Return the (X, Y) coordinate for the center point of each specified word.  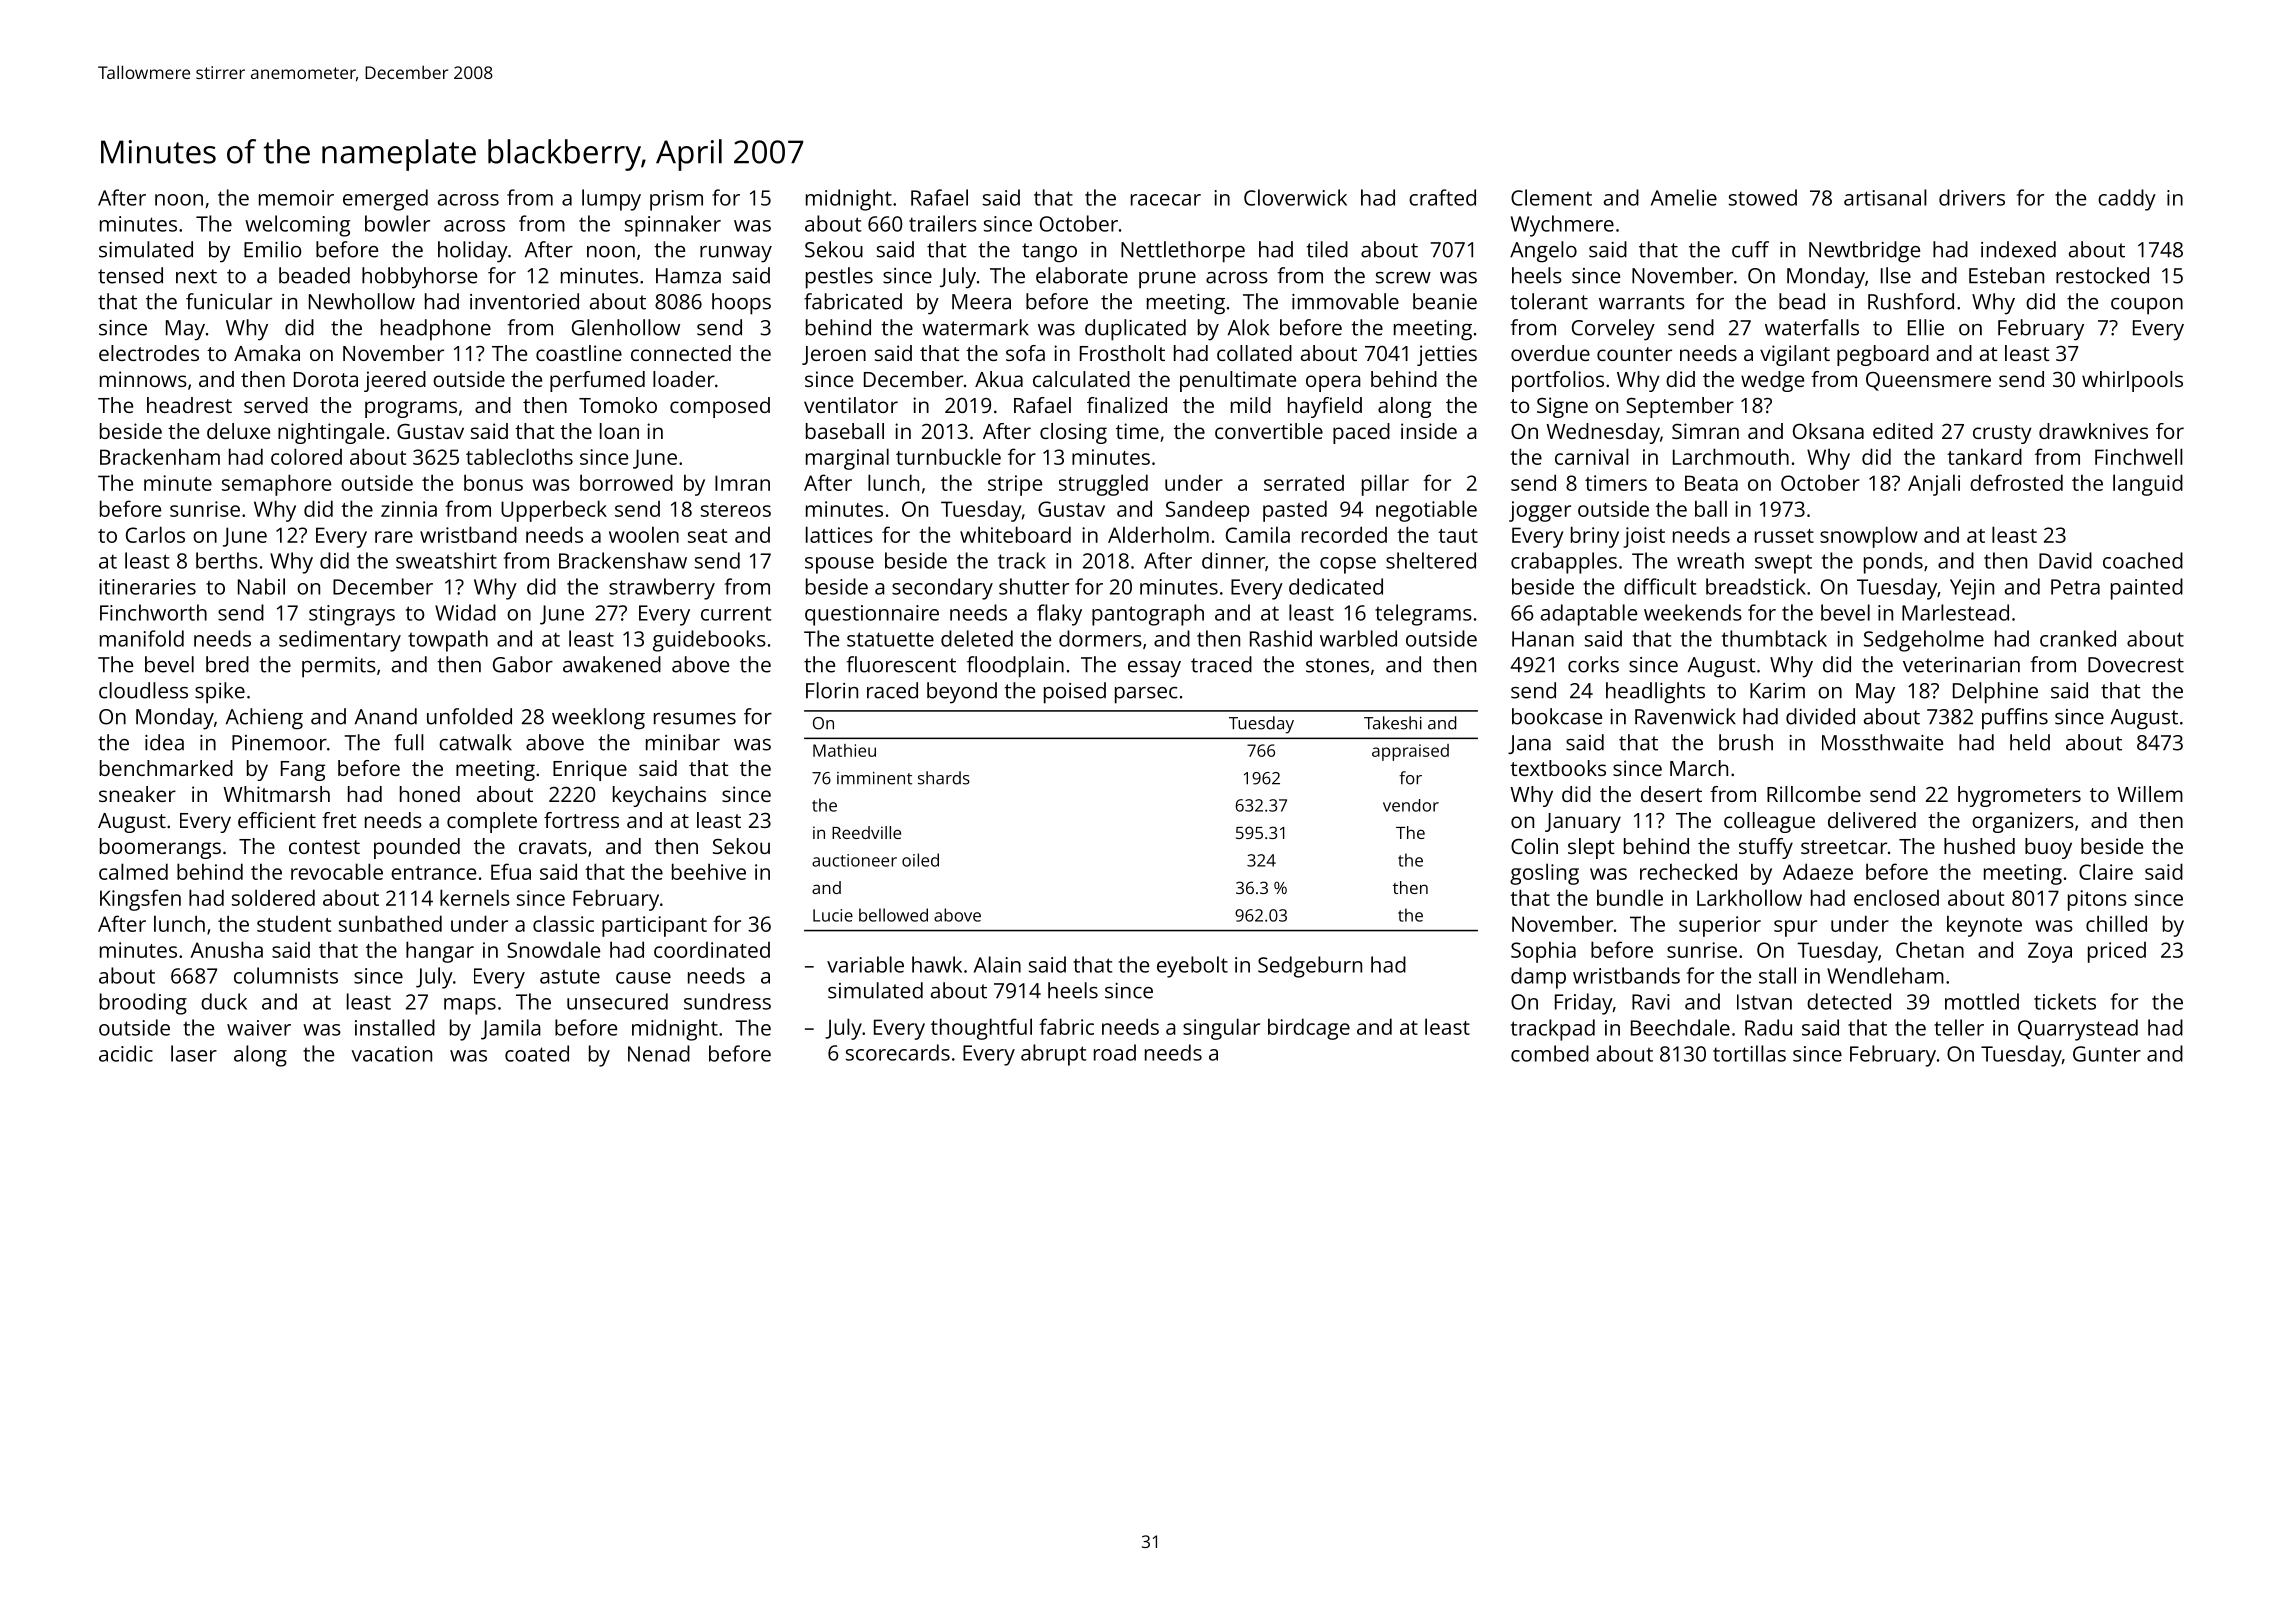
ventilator (851, 405)
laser (194, 1053)
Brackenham (160, 456)
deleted (977, 638)
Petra (2075, 587)
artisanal (1885, 197)
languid (2148, 485)
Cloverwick (1295, 197)
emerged (385, 200)
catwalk (475, 742)
